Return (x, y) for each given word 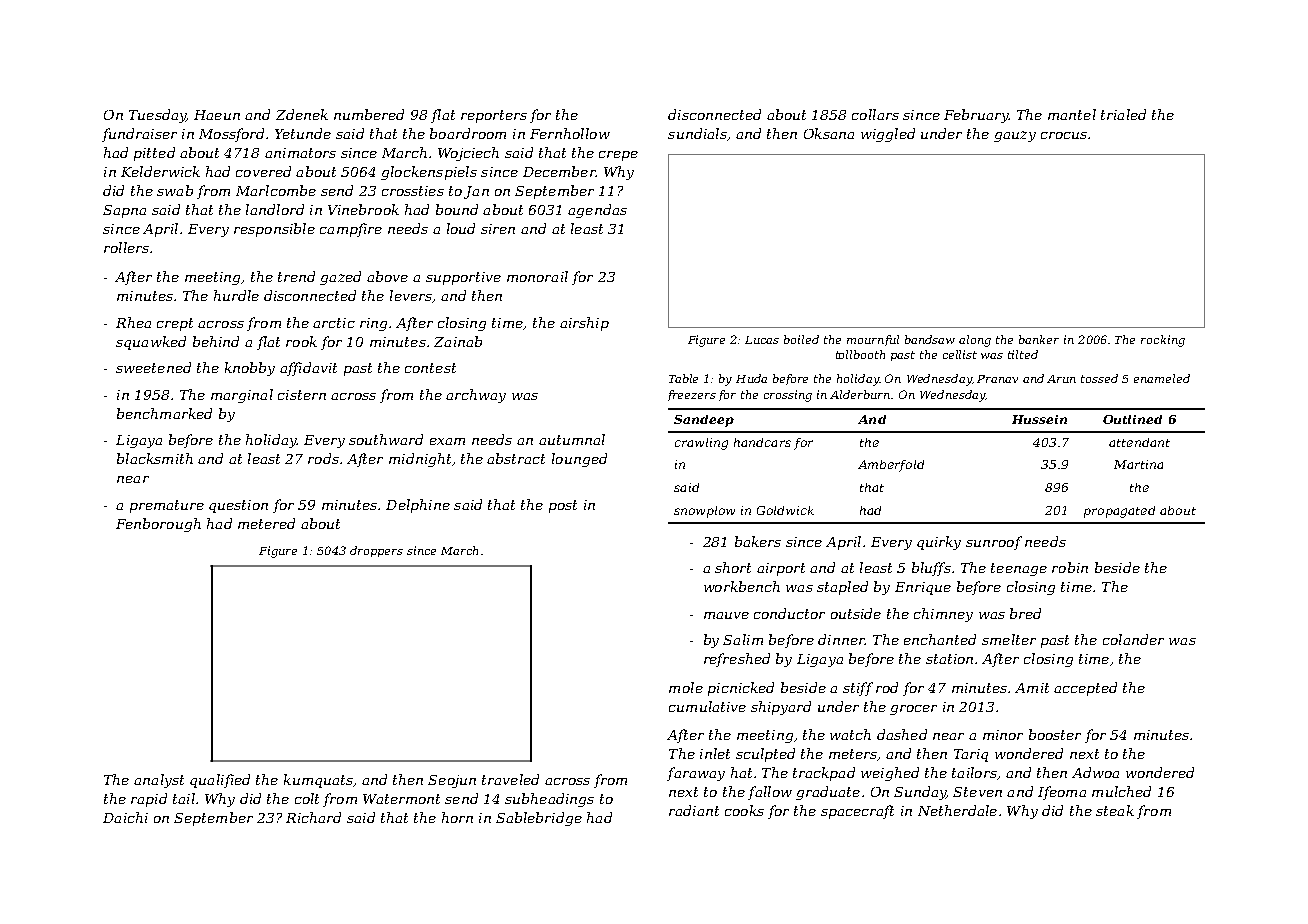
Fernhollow (570, 133)
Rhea (133, 322)
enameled (1162, 378)
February (976, 116)
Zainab (458, 341)
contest (430, 368)
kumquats (318, 781)
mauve (726, 615)
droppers (376, 551)
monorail (537, 276)
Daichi (125, 817)
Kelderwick (160, 171)
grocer (913, 710)
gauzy (1015, 136)
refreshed (737, 660)
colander (1133, 639)
